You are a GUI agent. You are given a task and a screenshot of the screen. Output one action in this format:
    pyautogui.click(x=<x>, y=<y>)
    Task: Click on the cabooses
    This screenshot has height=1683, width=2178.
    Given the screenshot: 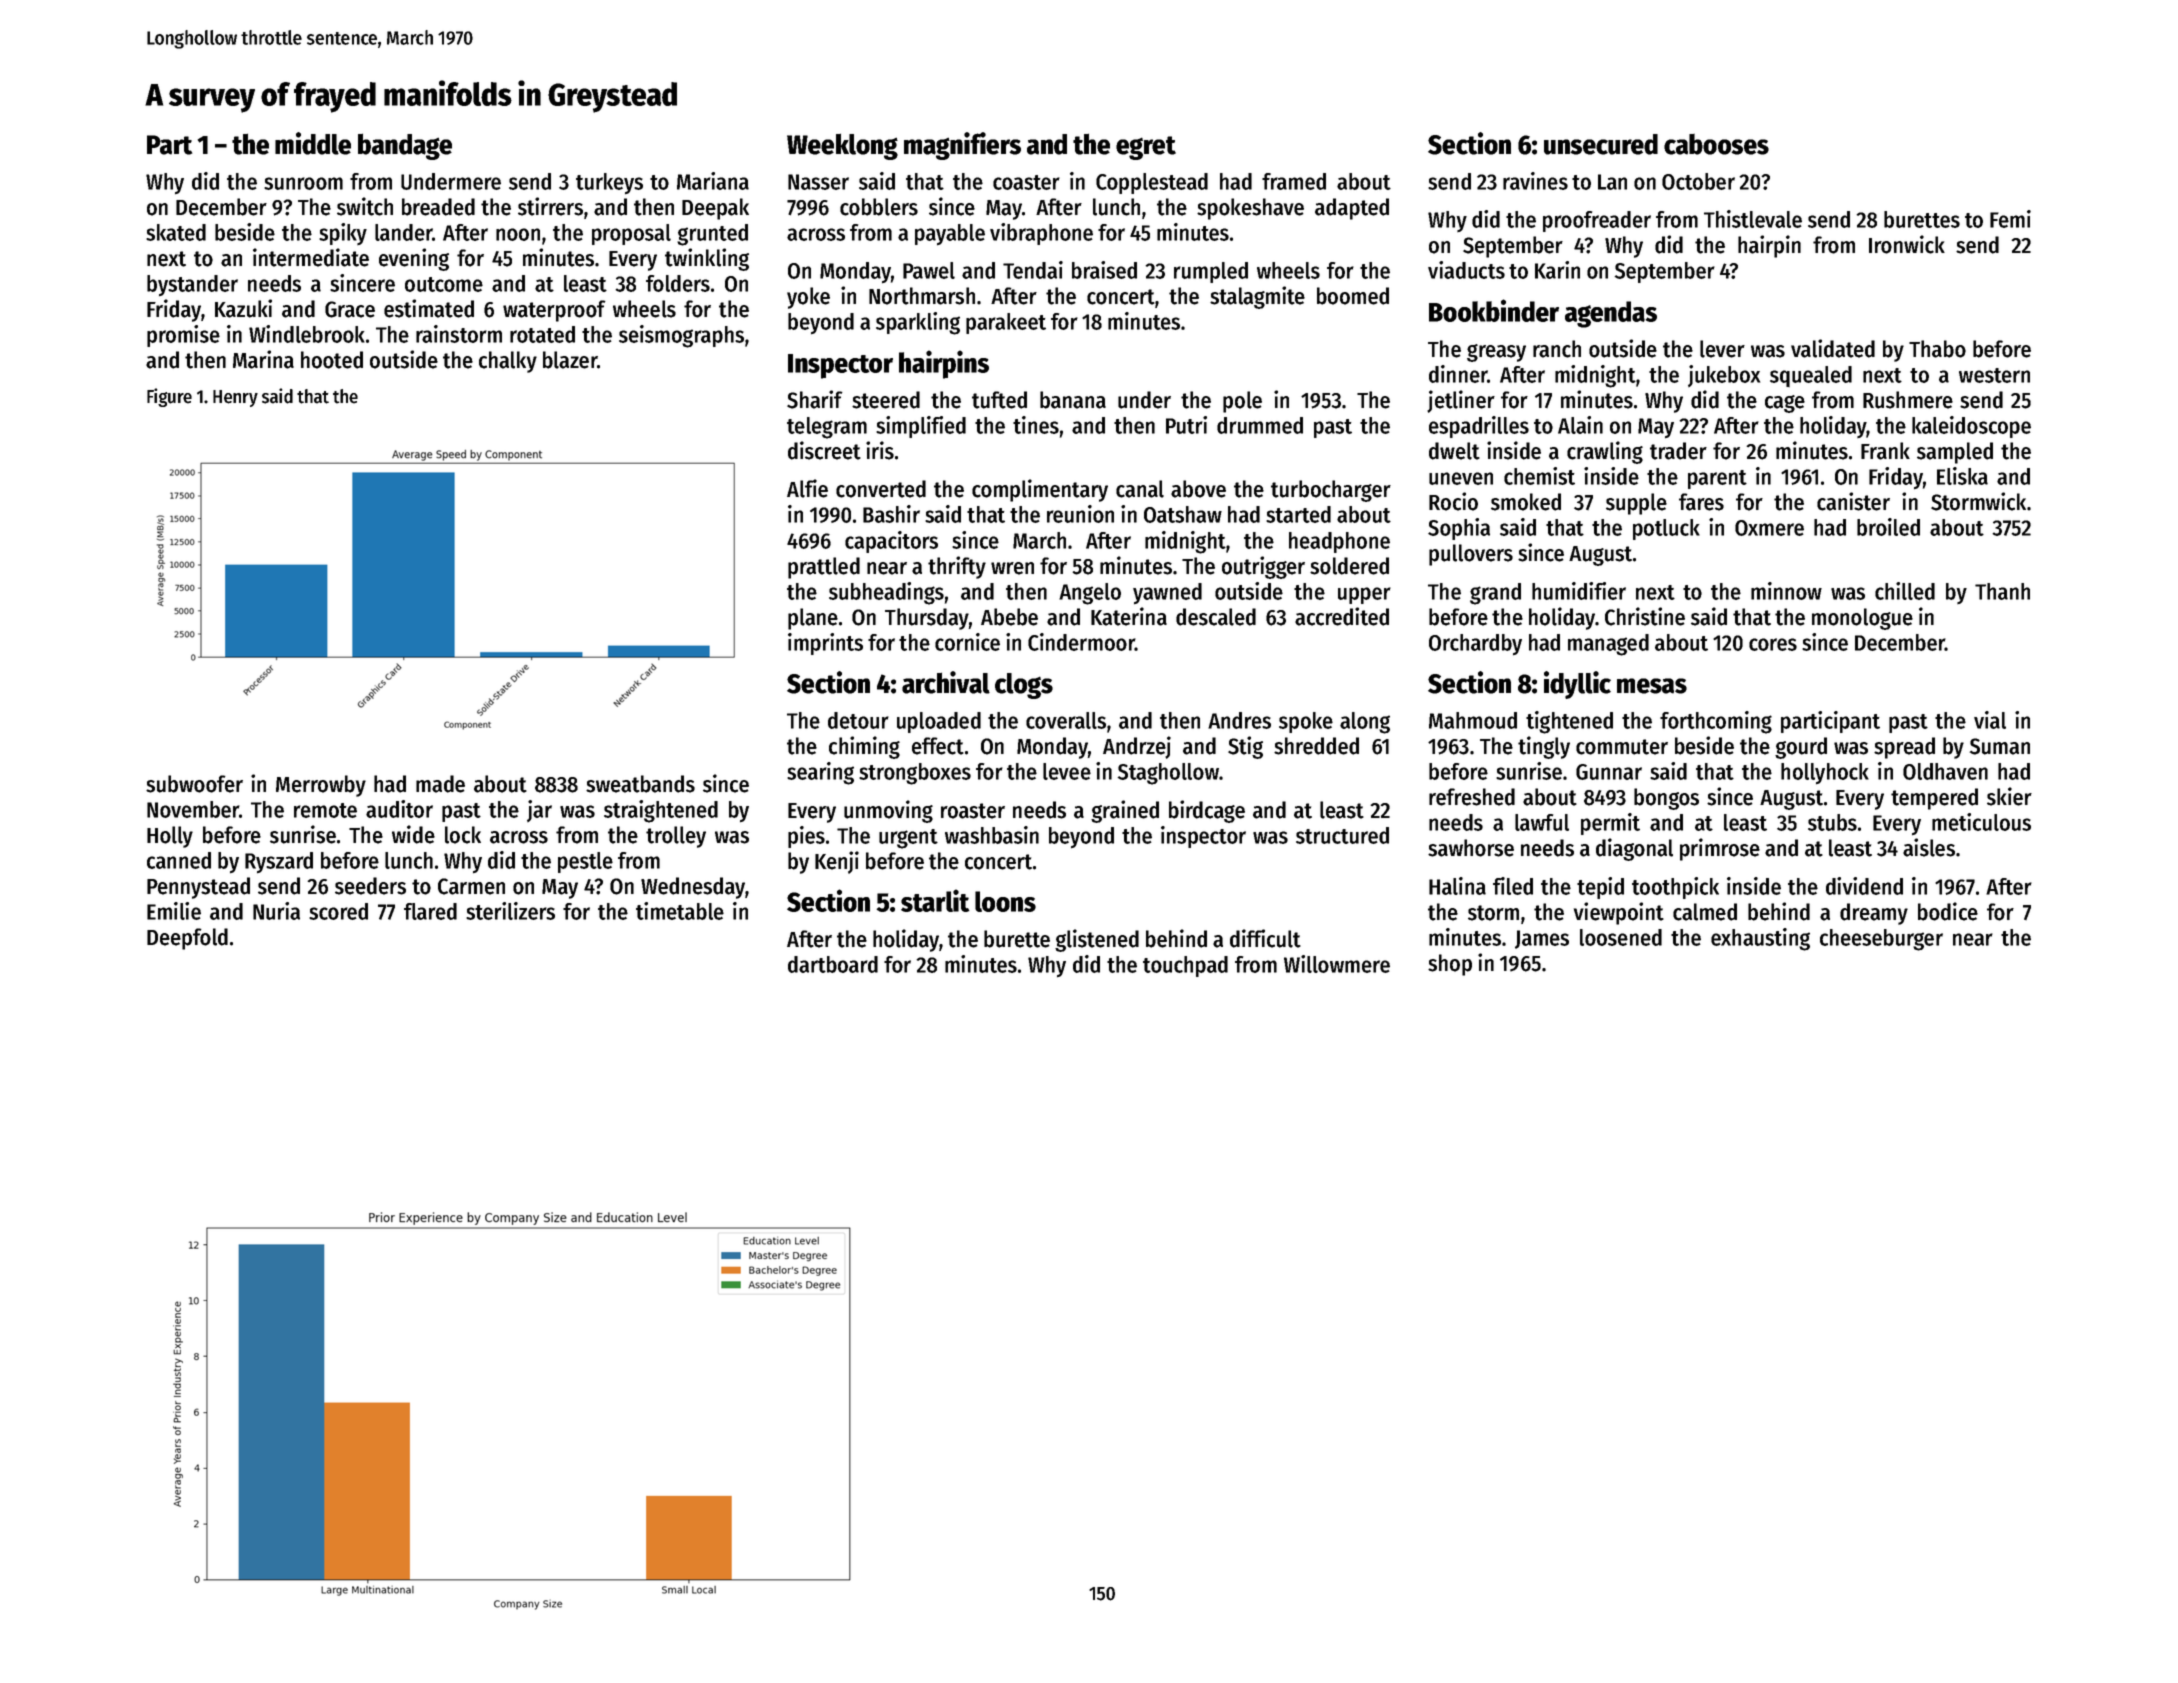 What is the action you would take?
    pyautogui.click(x=1716, y=144)
